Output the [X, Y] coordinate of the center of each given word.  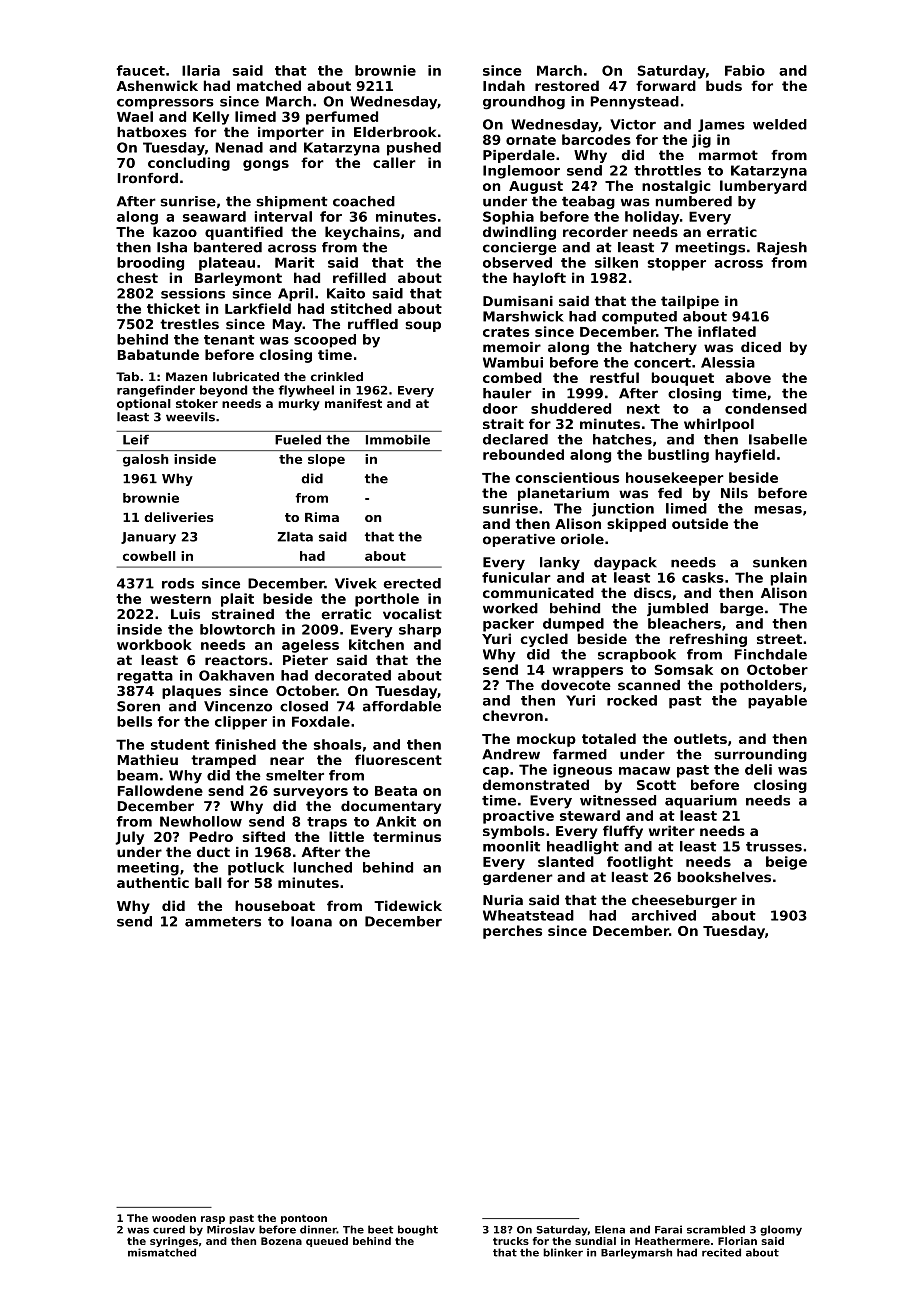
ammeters [223, 922]
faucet [141, 70]
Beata [396, 791]
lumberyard [763, 187]
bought [418, 1230]
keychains [362, 233]
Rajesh [782, 248]
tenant [229, 340]
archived [663, 915]
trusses [774, 847]
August [536, 187]
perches [512, 932]
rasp [213, 1220]
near [287, 761]
